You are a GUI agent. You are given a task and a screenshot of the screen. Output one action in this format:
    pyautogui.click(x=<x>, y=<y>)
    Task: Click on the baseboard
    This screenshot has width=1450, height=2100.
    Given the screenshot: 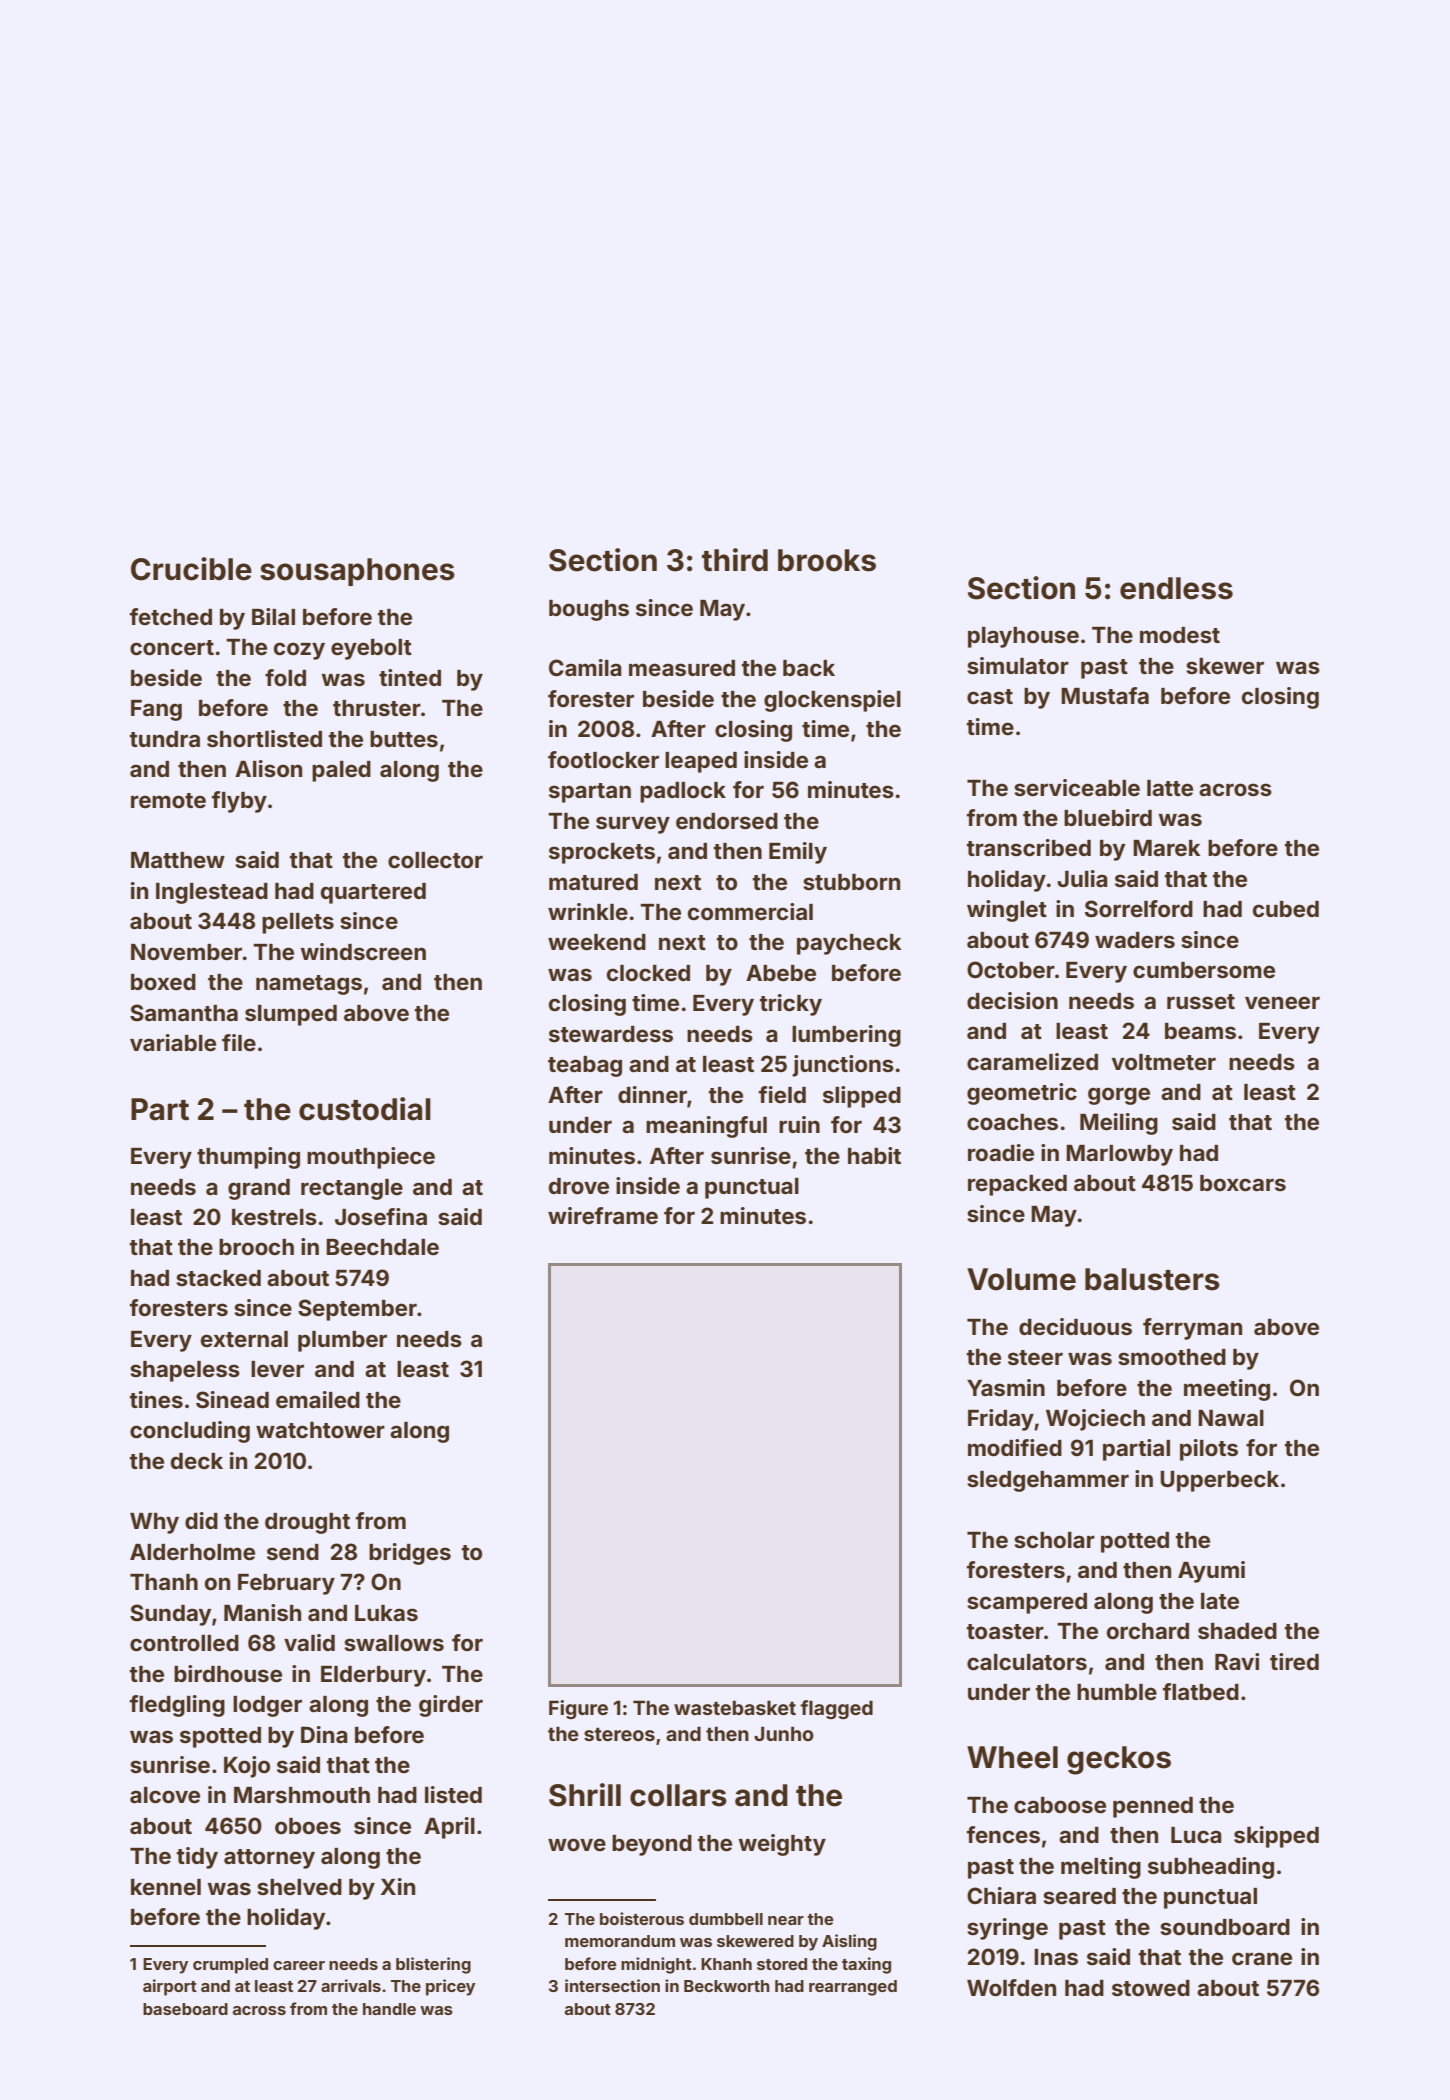 What is the action you would take?
    pyautogui.click(x=185, y=2009)
